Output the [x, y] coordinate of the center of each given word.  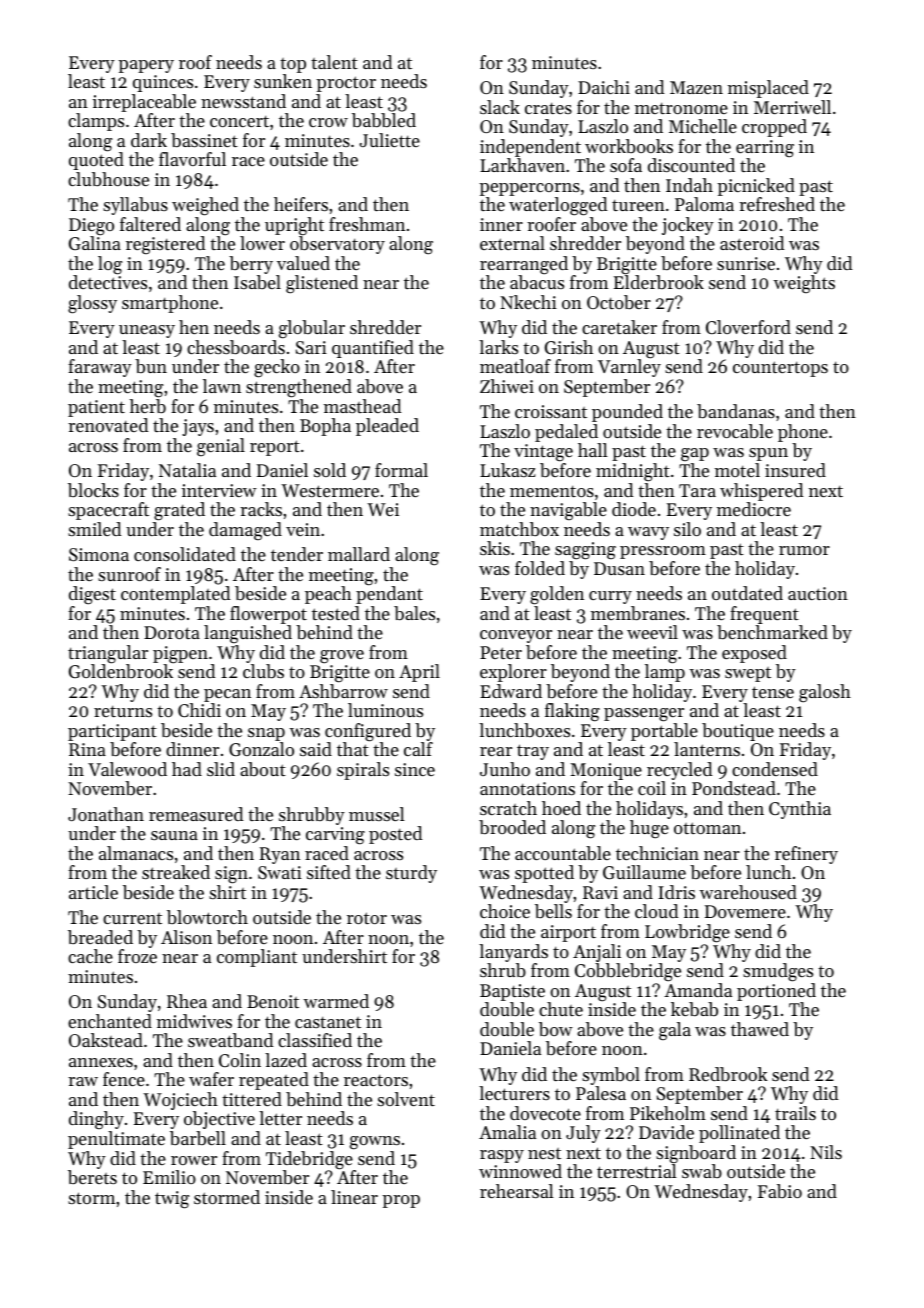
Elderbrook [659, 282]
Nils [826, 1152]
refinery [806, 855]
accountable [563, 853]
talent [334, 62]
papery [146, 66]
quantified [373, 349]
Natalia [187, 470]
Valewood [127, 769]
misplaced [768, 89]
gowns [375, 1143]
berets [92, 1177]
